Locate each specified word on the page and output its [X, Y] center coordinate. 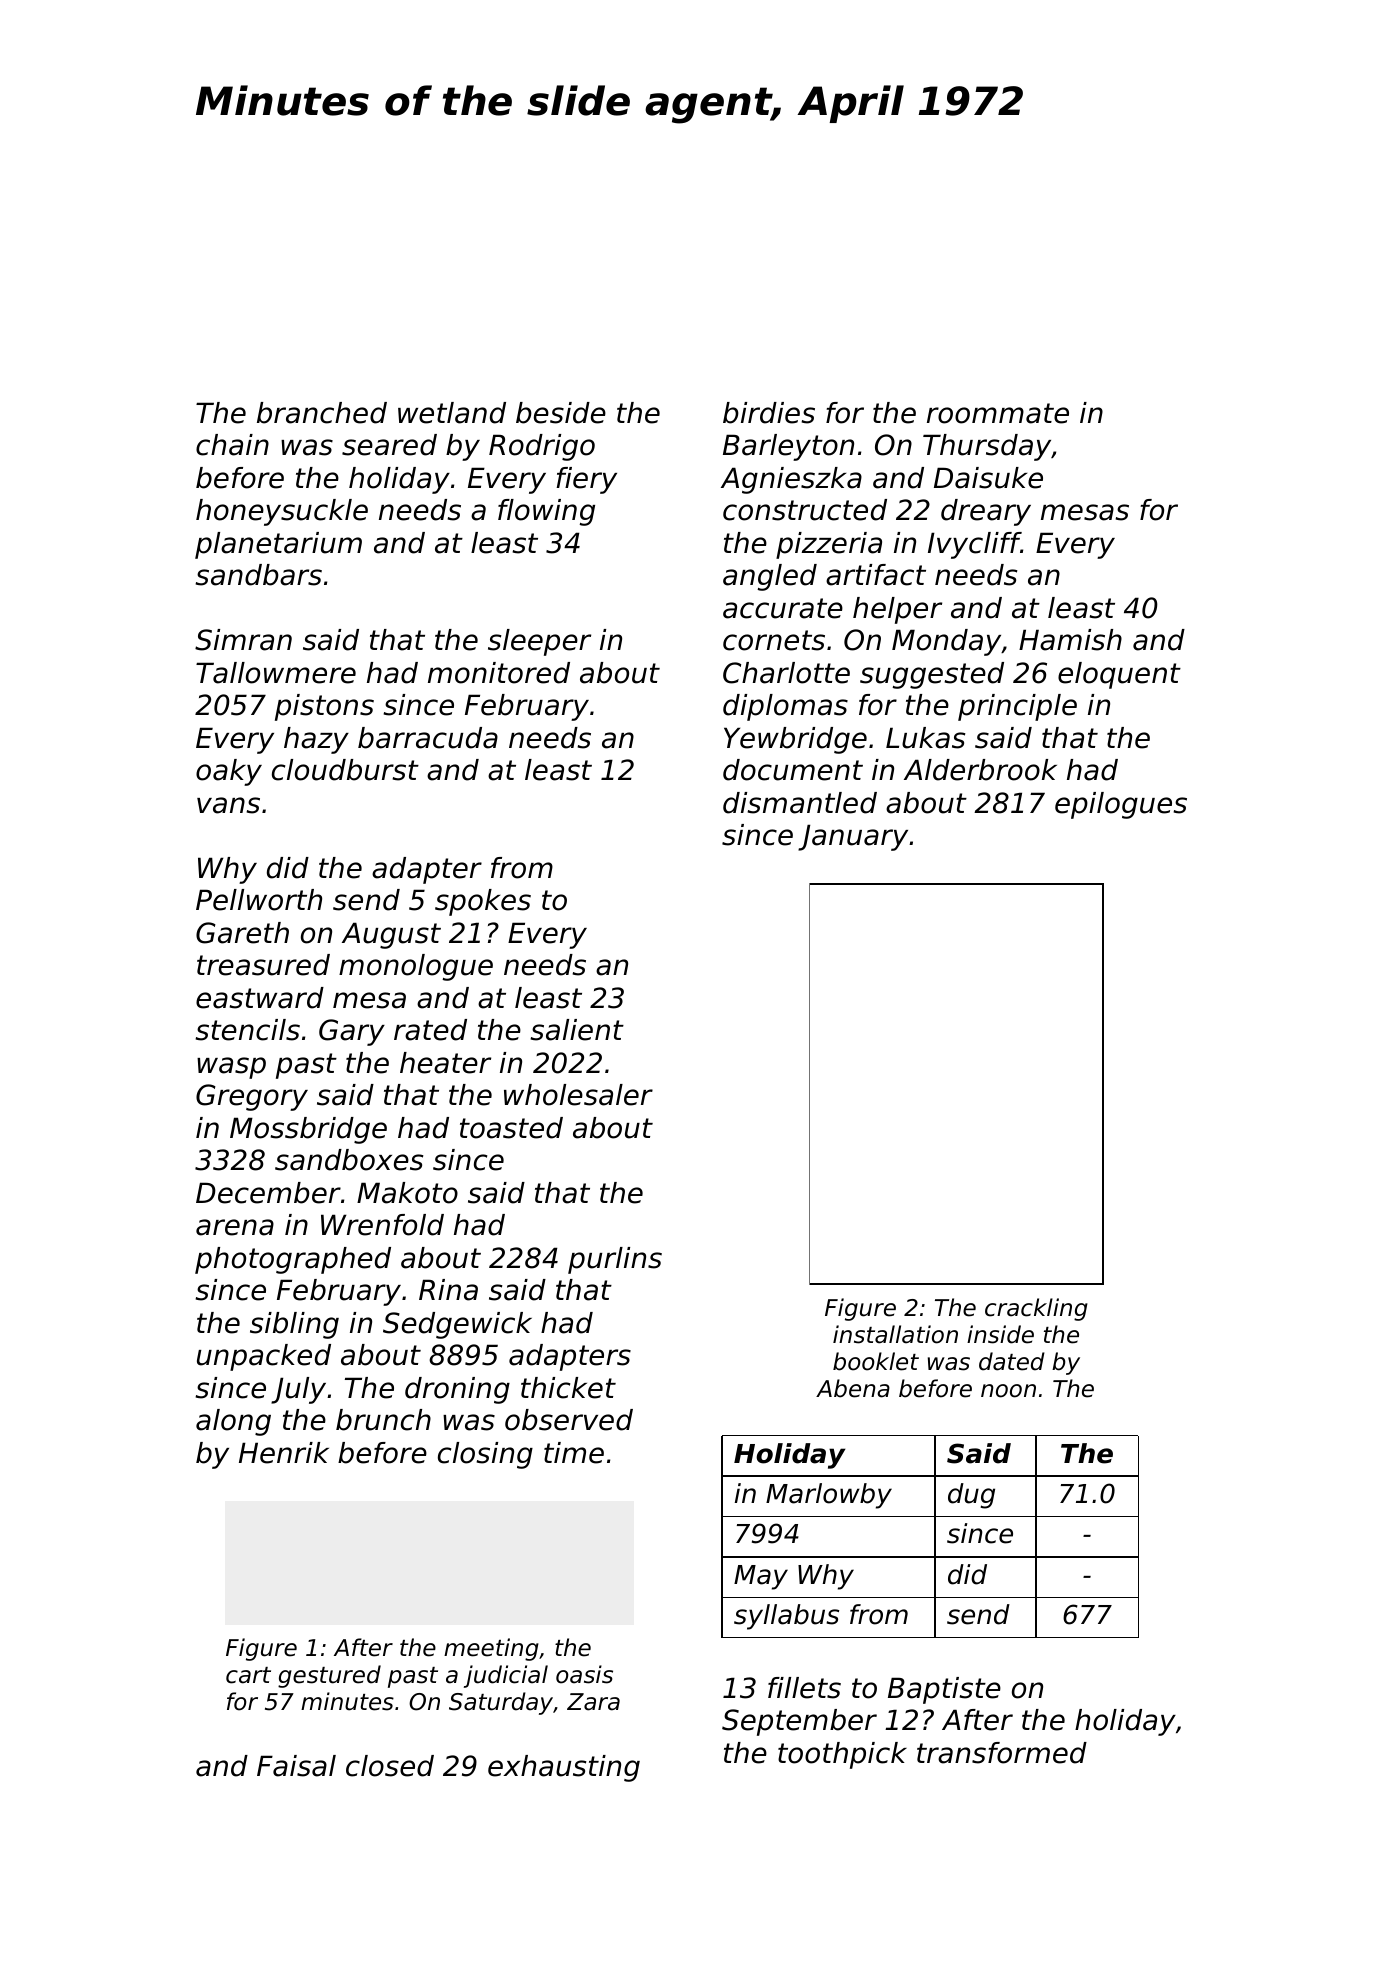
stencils [247, 1030]
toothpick [842, 1755]
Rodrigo [542, 447]
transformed [1002, 1753]
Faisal [296, 1766]
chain [232, 445]
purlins [615, 1260]
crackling [1036, 1309]
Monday [946, 642]
